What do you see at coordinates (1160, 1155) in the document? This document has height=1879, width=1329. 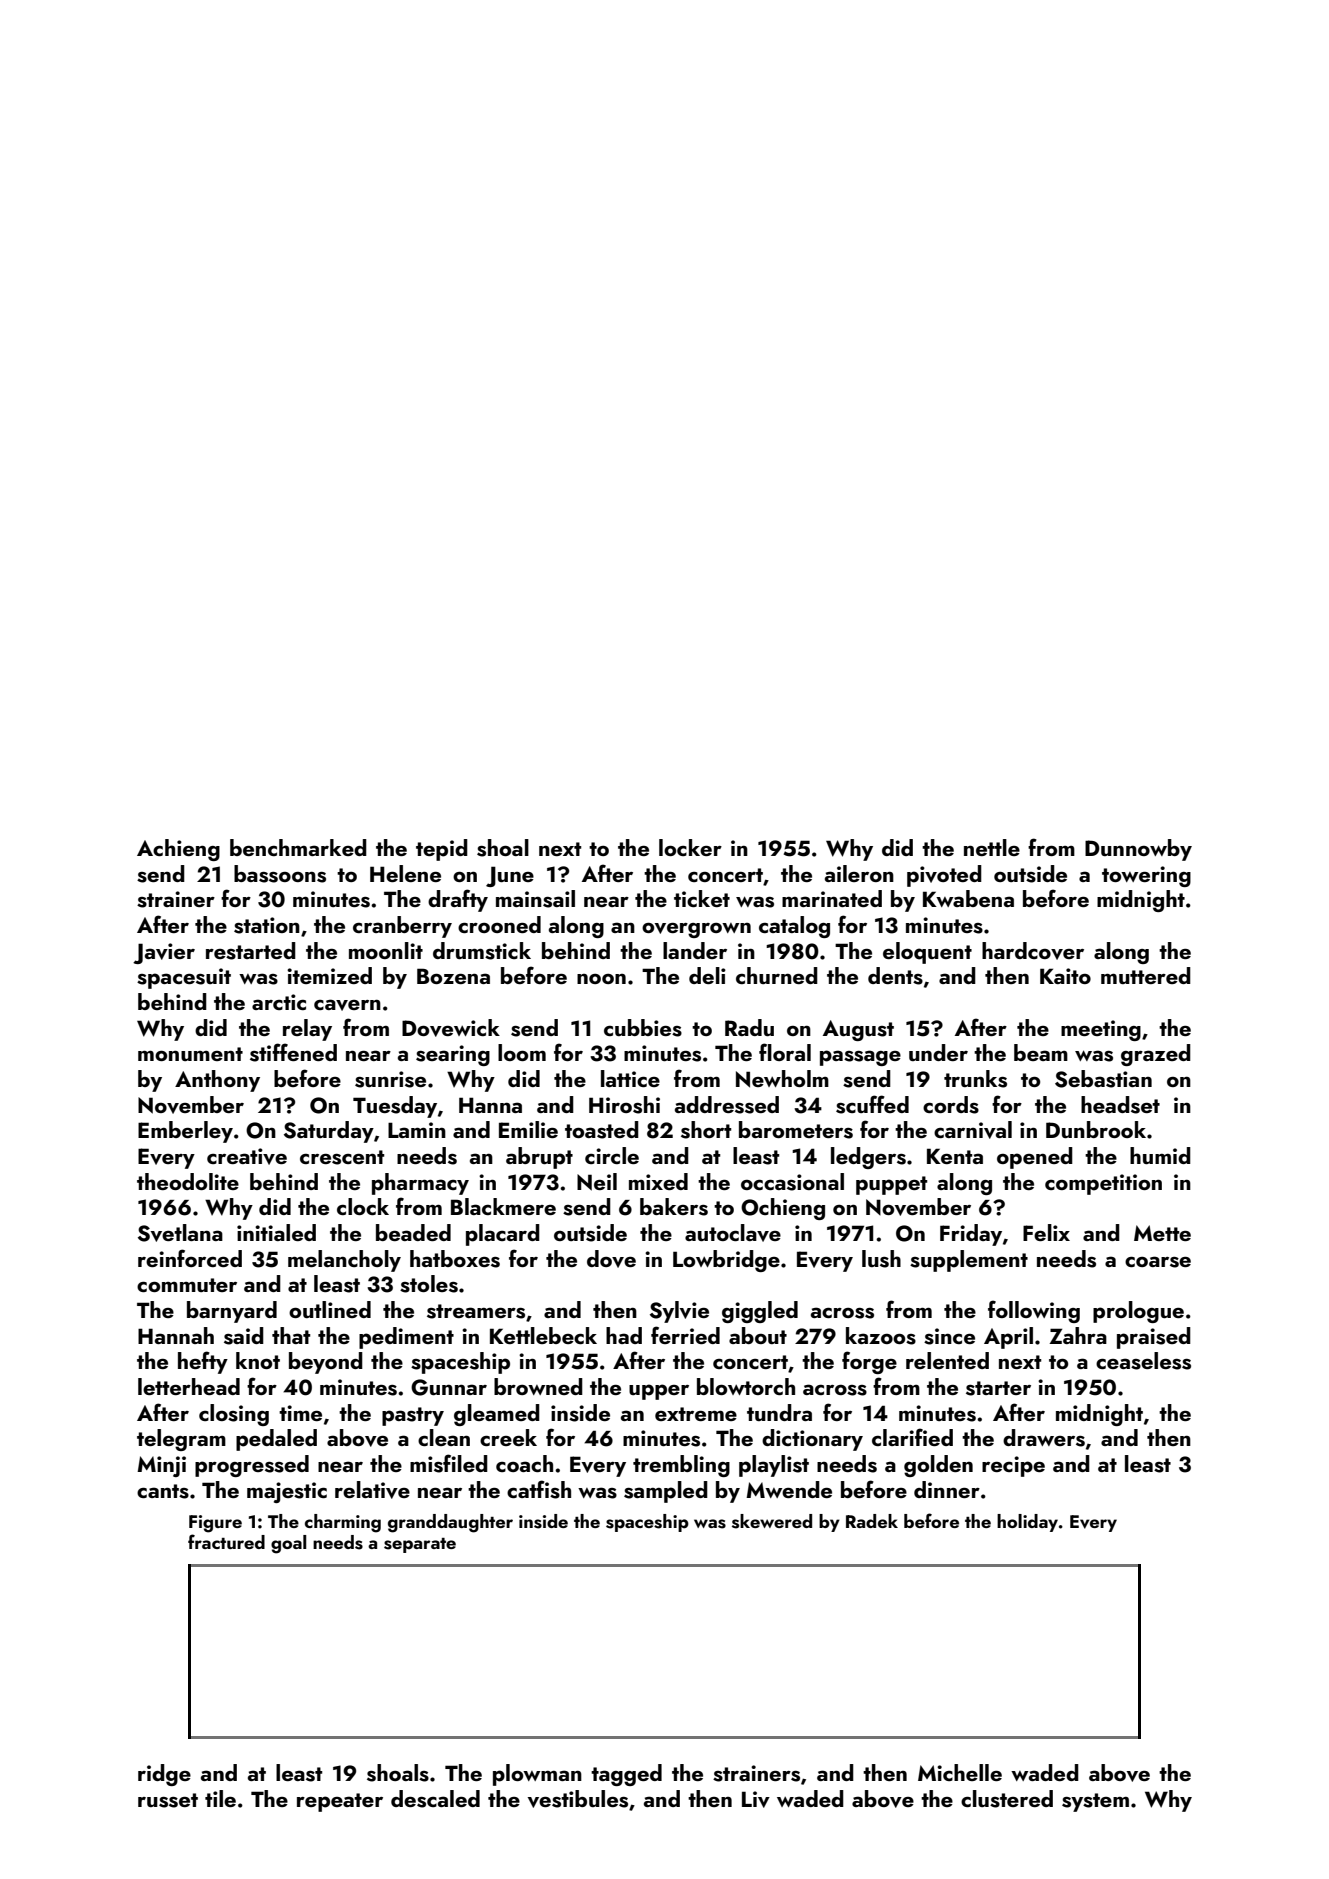 I see `humid` at bounding box center [1160, 1155].
